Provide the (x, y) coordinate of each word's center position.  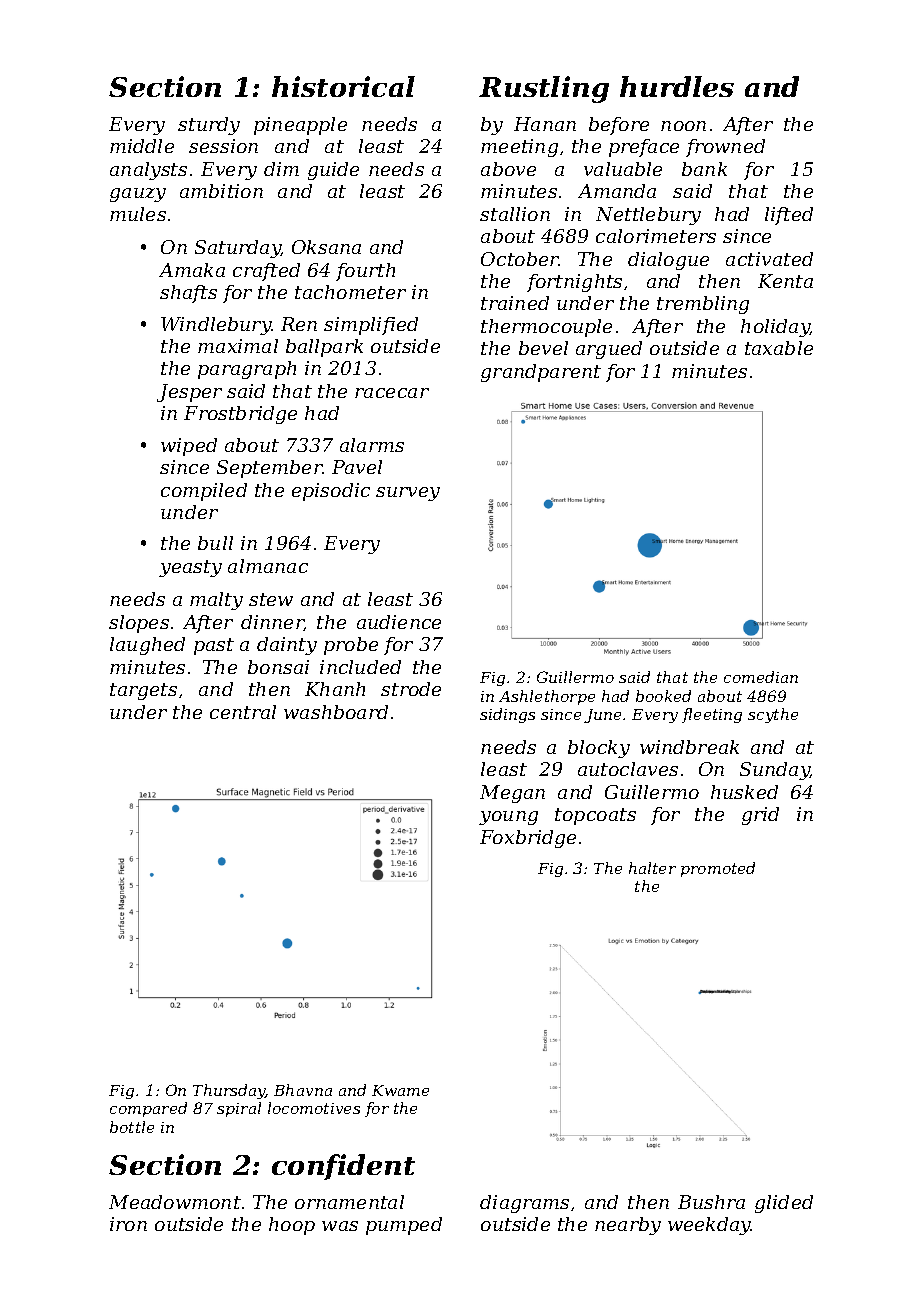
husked (744, 792)
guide (333, 171)
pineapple (300, 126)
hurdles (677, 86)
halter (652, 868)
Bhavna (303, 1090)
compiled (204, 492)
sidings (507, 715)
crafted (266, 272)
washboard (336, 712)
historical (343, 86)
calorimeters (656, 236)
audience (399, 622)
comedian (761, 677)
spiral (239, 1109)
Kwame (400, 1090)
